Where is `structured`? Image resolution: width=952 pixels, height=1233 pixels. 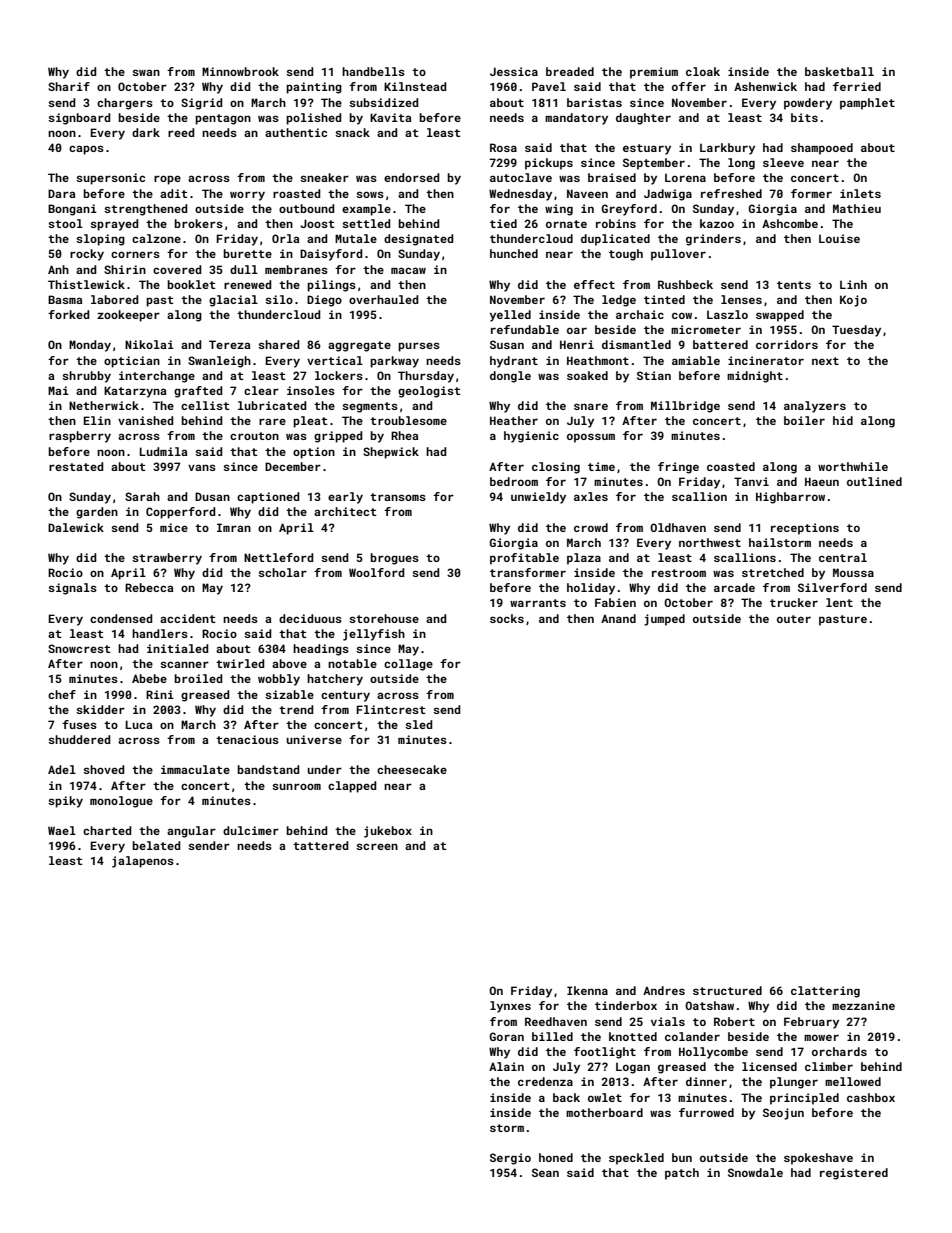
structured is located at coordinates (727, 990).
